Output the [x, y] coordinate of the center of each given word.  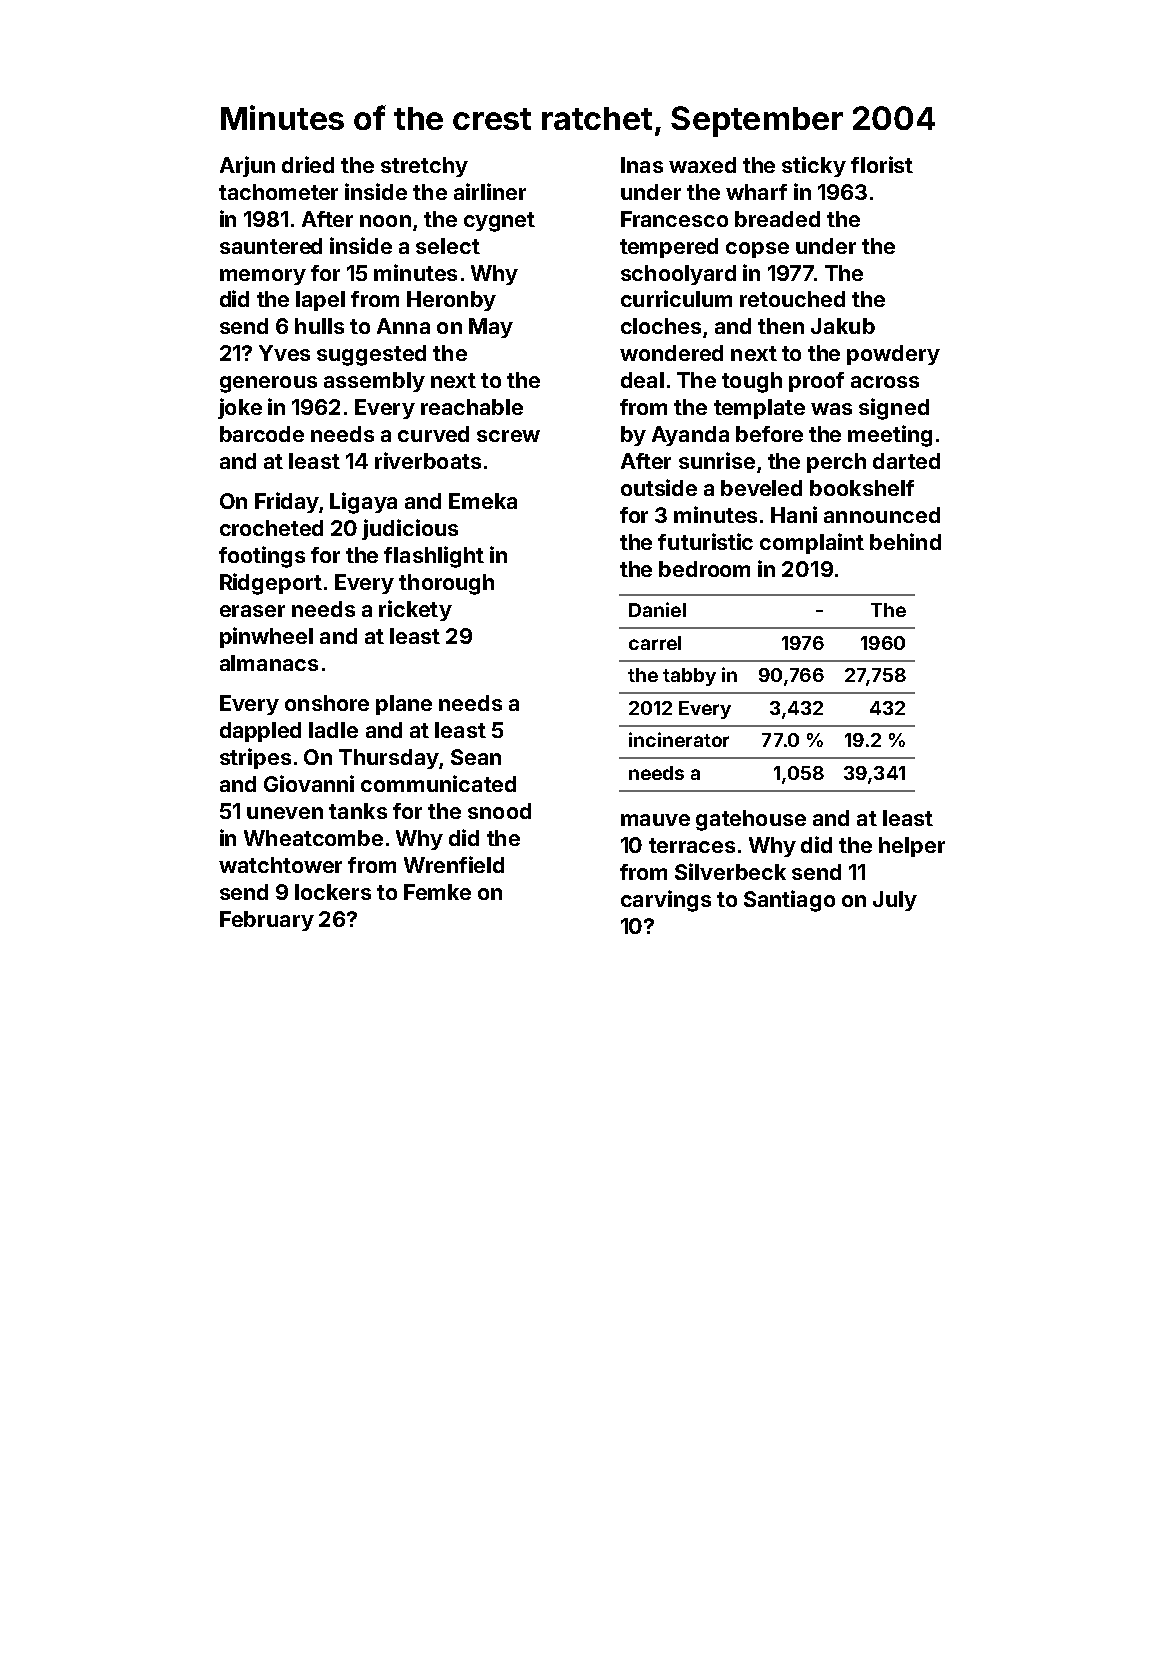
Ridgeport [271, 584]
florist [882, 164]
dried [308, 164]
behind [905, 541]
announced [882, 515]
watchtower [280, 865]
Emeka [483, 501]
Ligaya [363, 503]
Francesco [674, 219]
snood [499, 811]
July [895, 901]
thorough [446, 584]
